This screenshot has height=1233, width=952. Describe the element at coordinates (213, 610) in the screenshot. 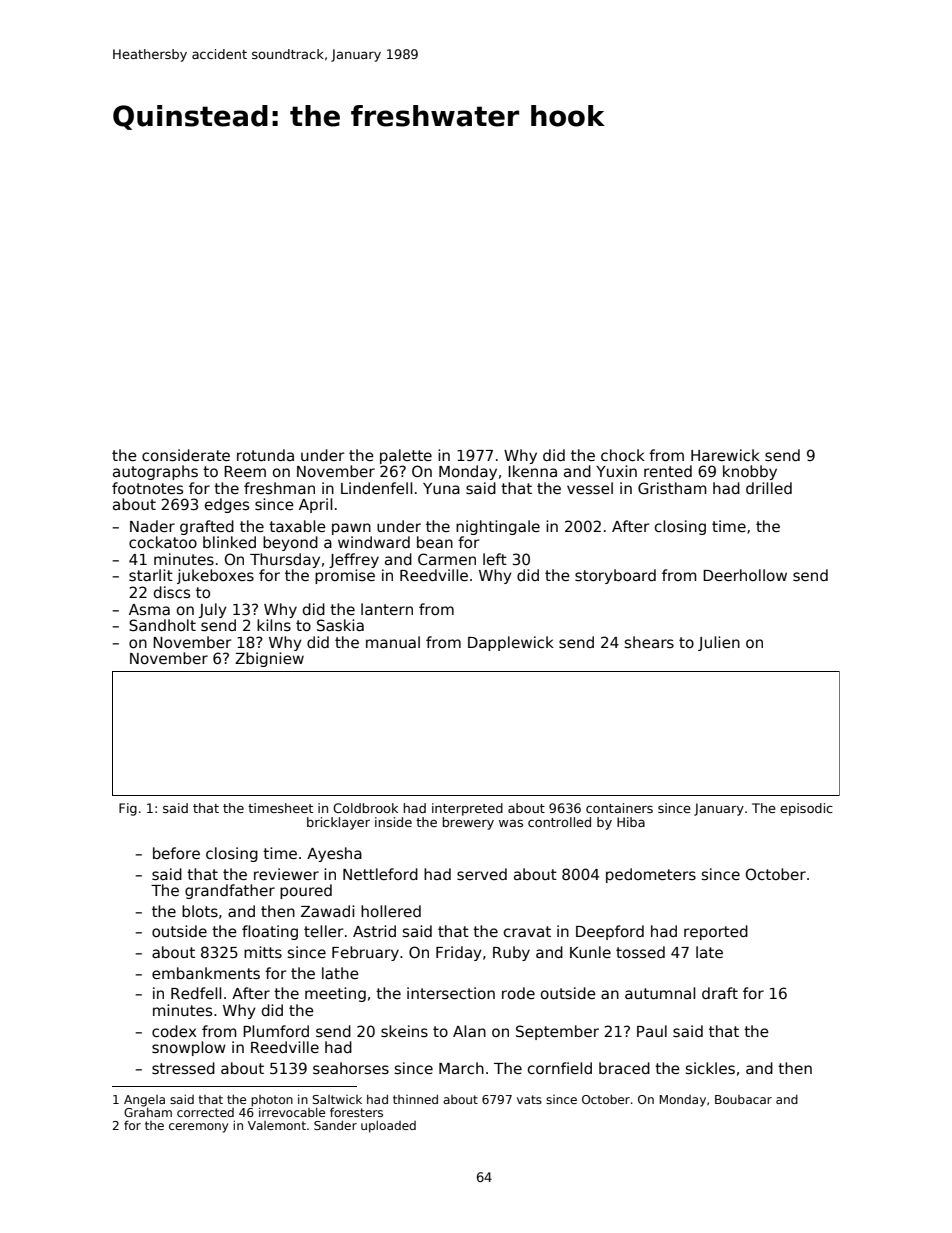

I see `July` at that location.
